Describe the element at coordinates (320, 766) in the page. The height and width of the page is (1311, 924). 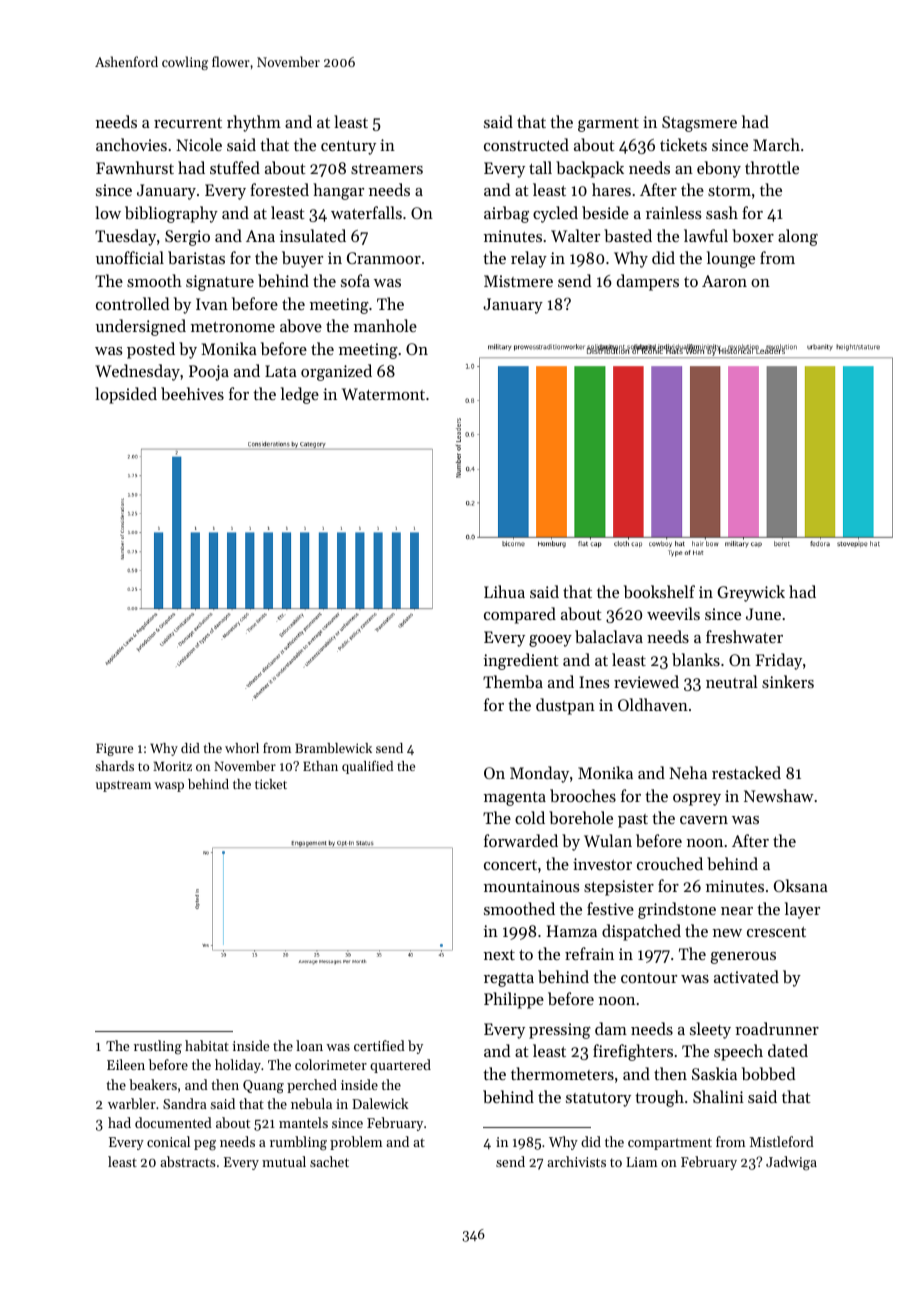
I see `Ethan` at that location.
